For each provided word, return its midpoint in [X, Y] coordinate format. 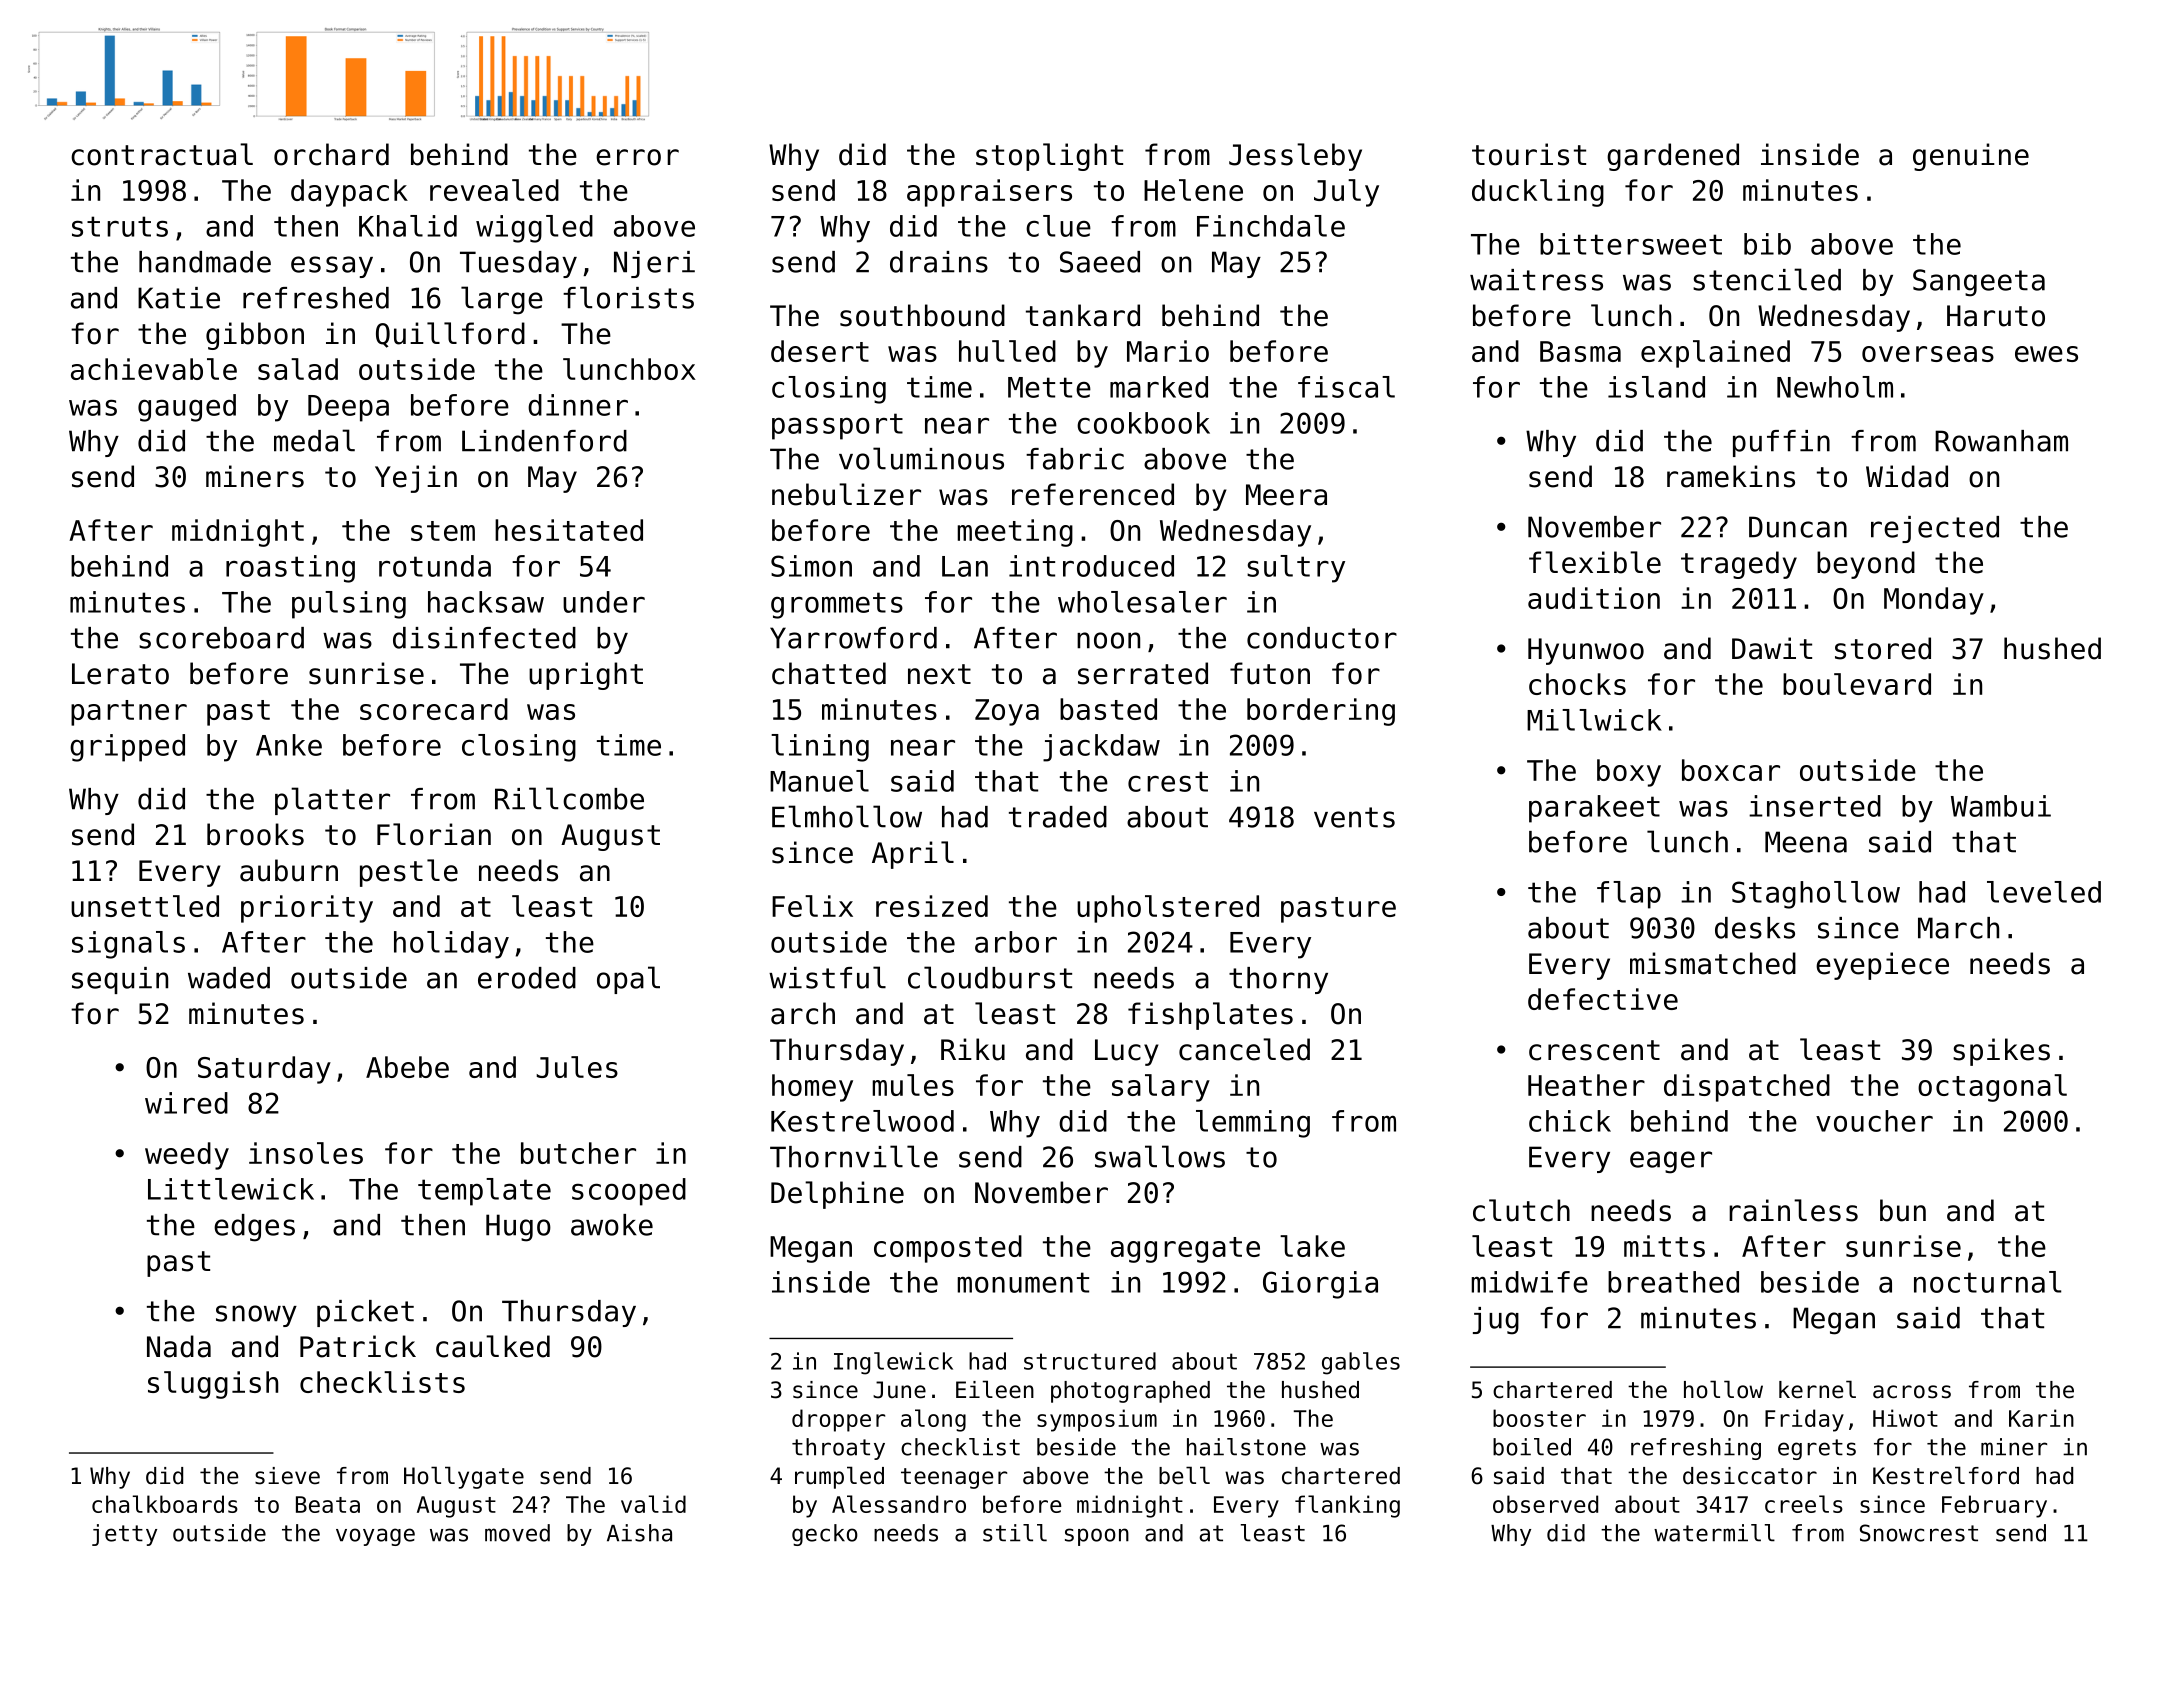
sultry [1296, 569]
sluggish [213, 1385]
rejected [1935, 529]
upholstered [1168, 909]
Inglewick [893, 1363]
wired [186, 1103]
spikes [2001, 1052]
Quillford [450, 335]
